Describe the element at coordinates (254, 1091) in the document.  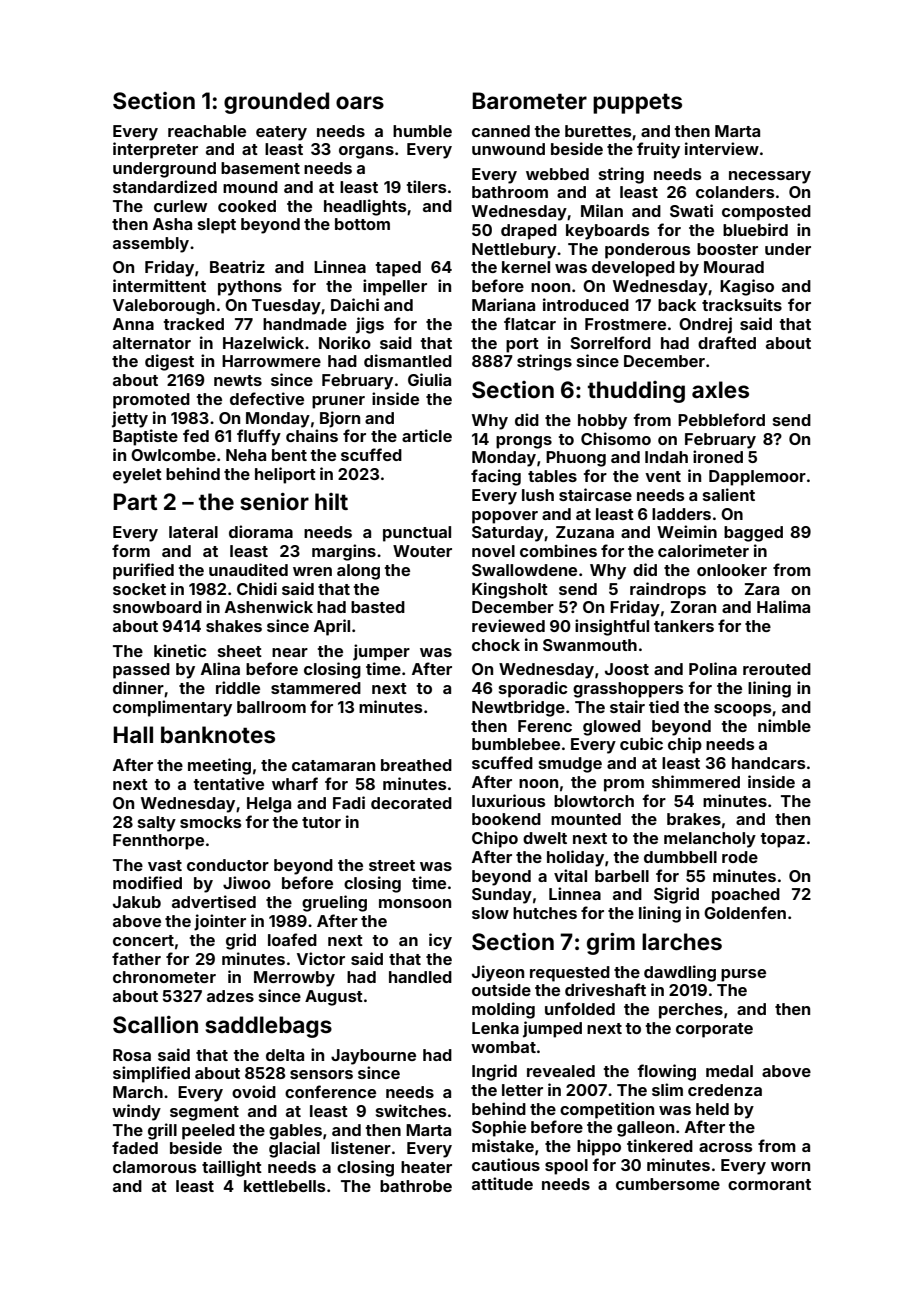
I see `ovoid` at that location.
